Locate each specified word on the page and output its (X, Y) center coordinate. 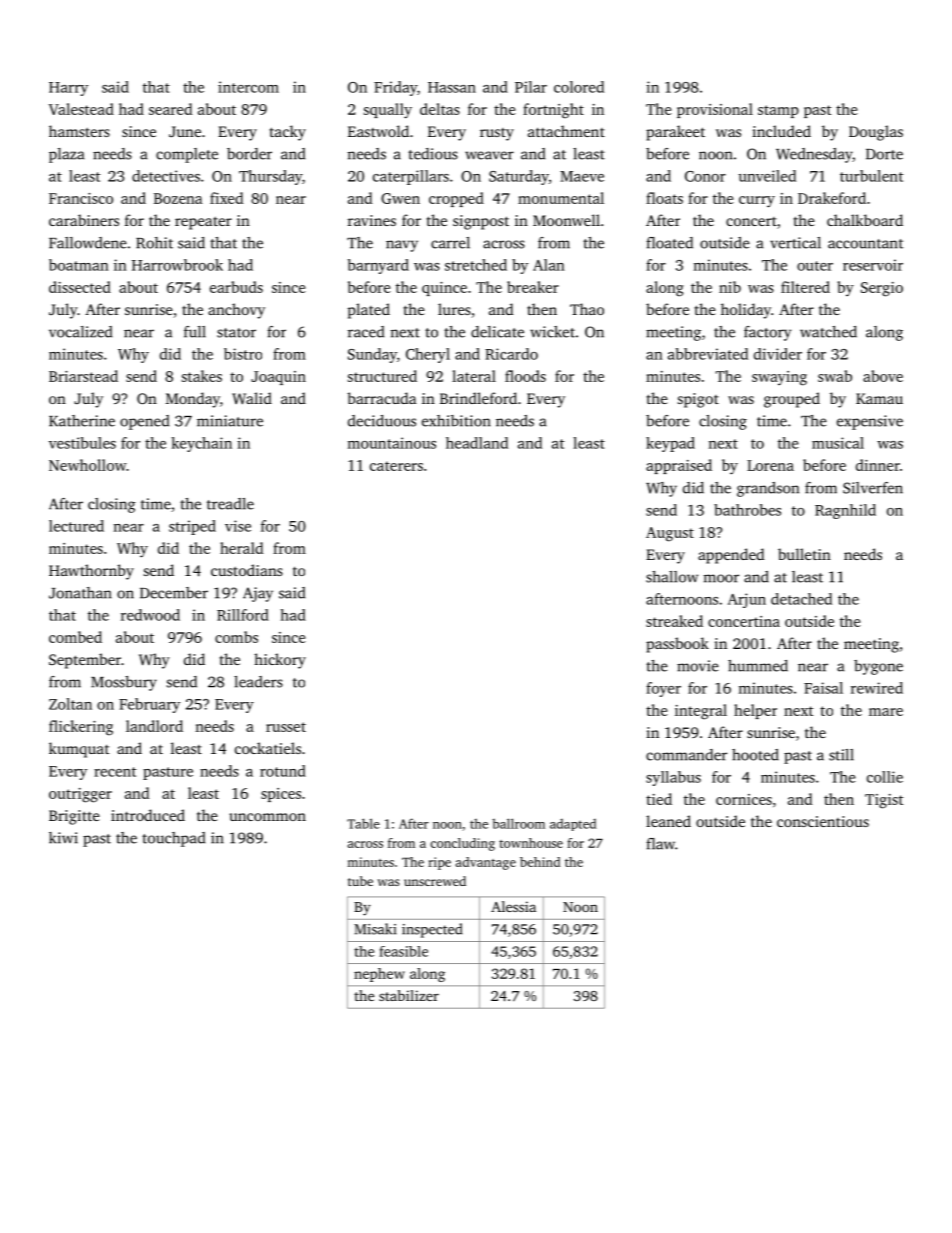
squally (388, 111)
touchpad (173, 839)
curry (757, 202)
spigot (698, 400)
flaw (660, 844)
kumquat (79, 750)
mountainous (392, 443)
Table (363, 823)
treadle (230, 504)
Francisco (81, 198)
